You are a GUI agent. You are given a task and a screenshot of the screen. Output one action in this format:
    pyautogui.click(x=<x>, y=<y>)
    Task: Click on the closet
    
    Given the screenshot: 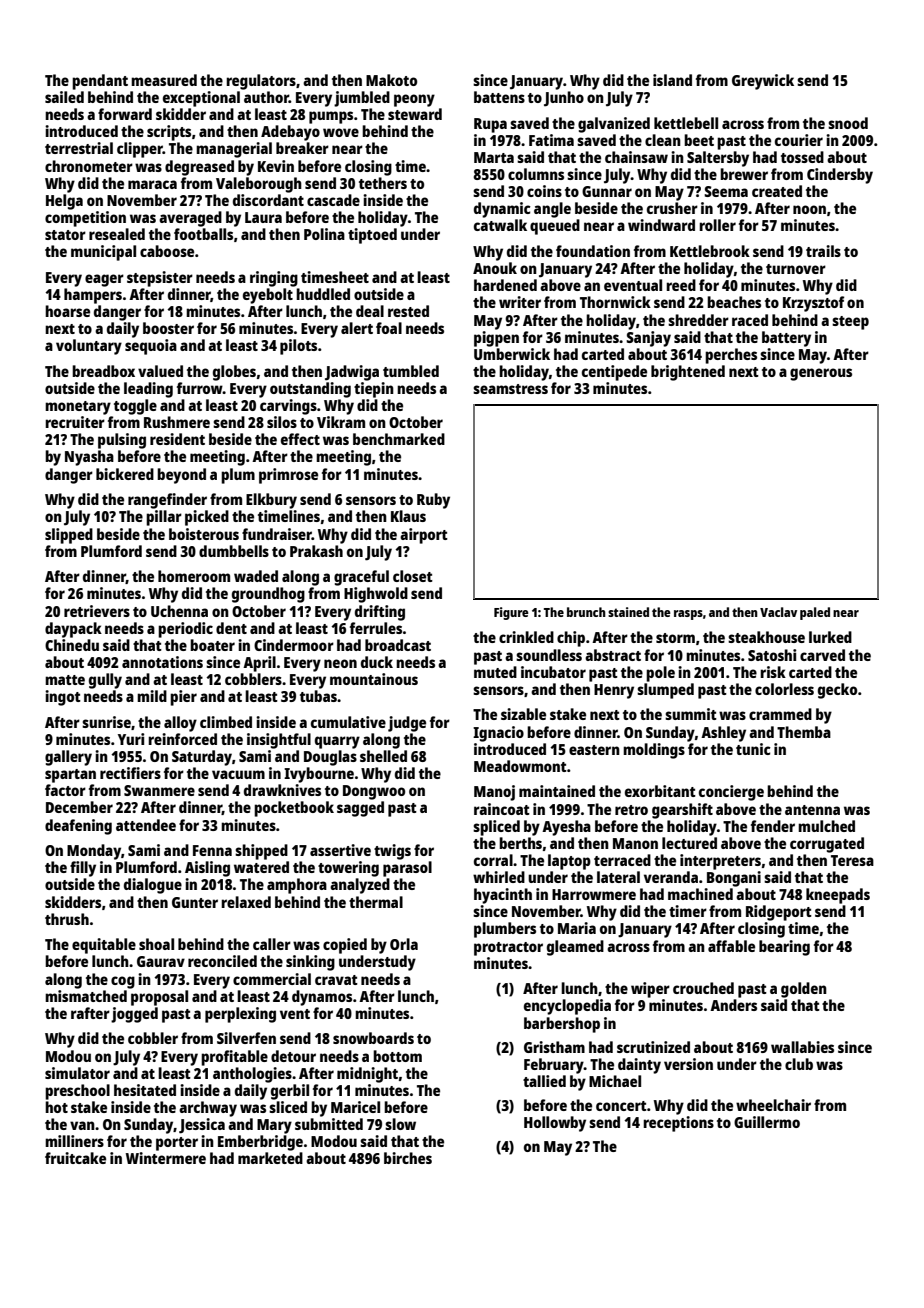 What is the action you would take?
    pyautogui.click(x=413, y=576)
